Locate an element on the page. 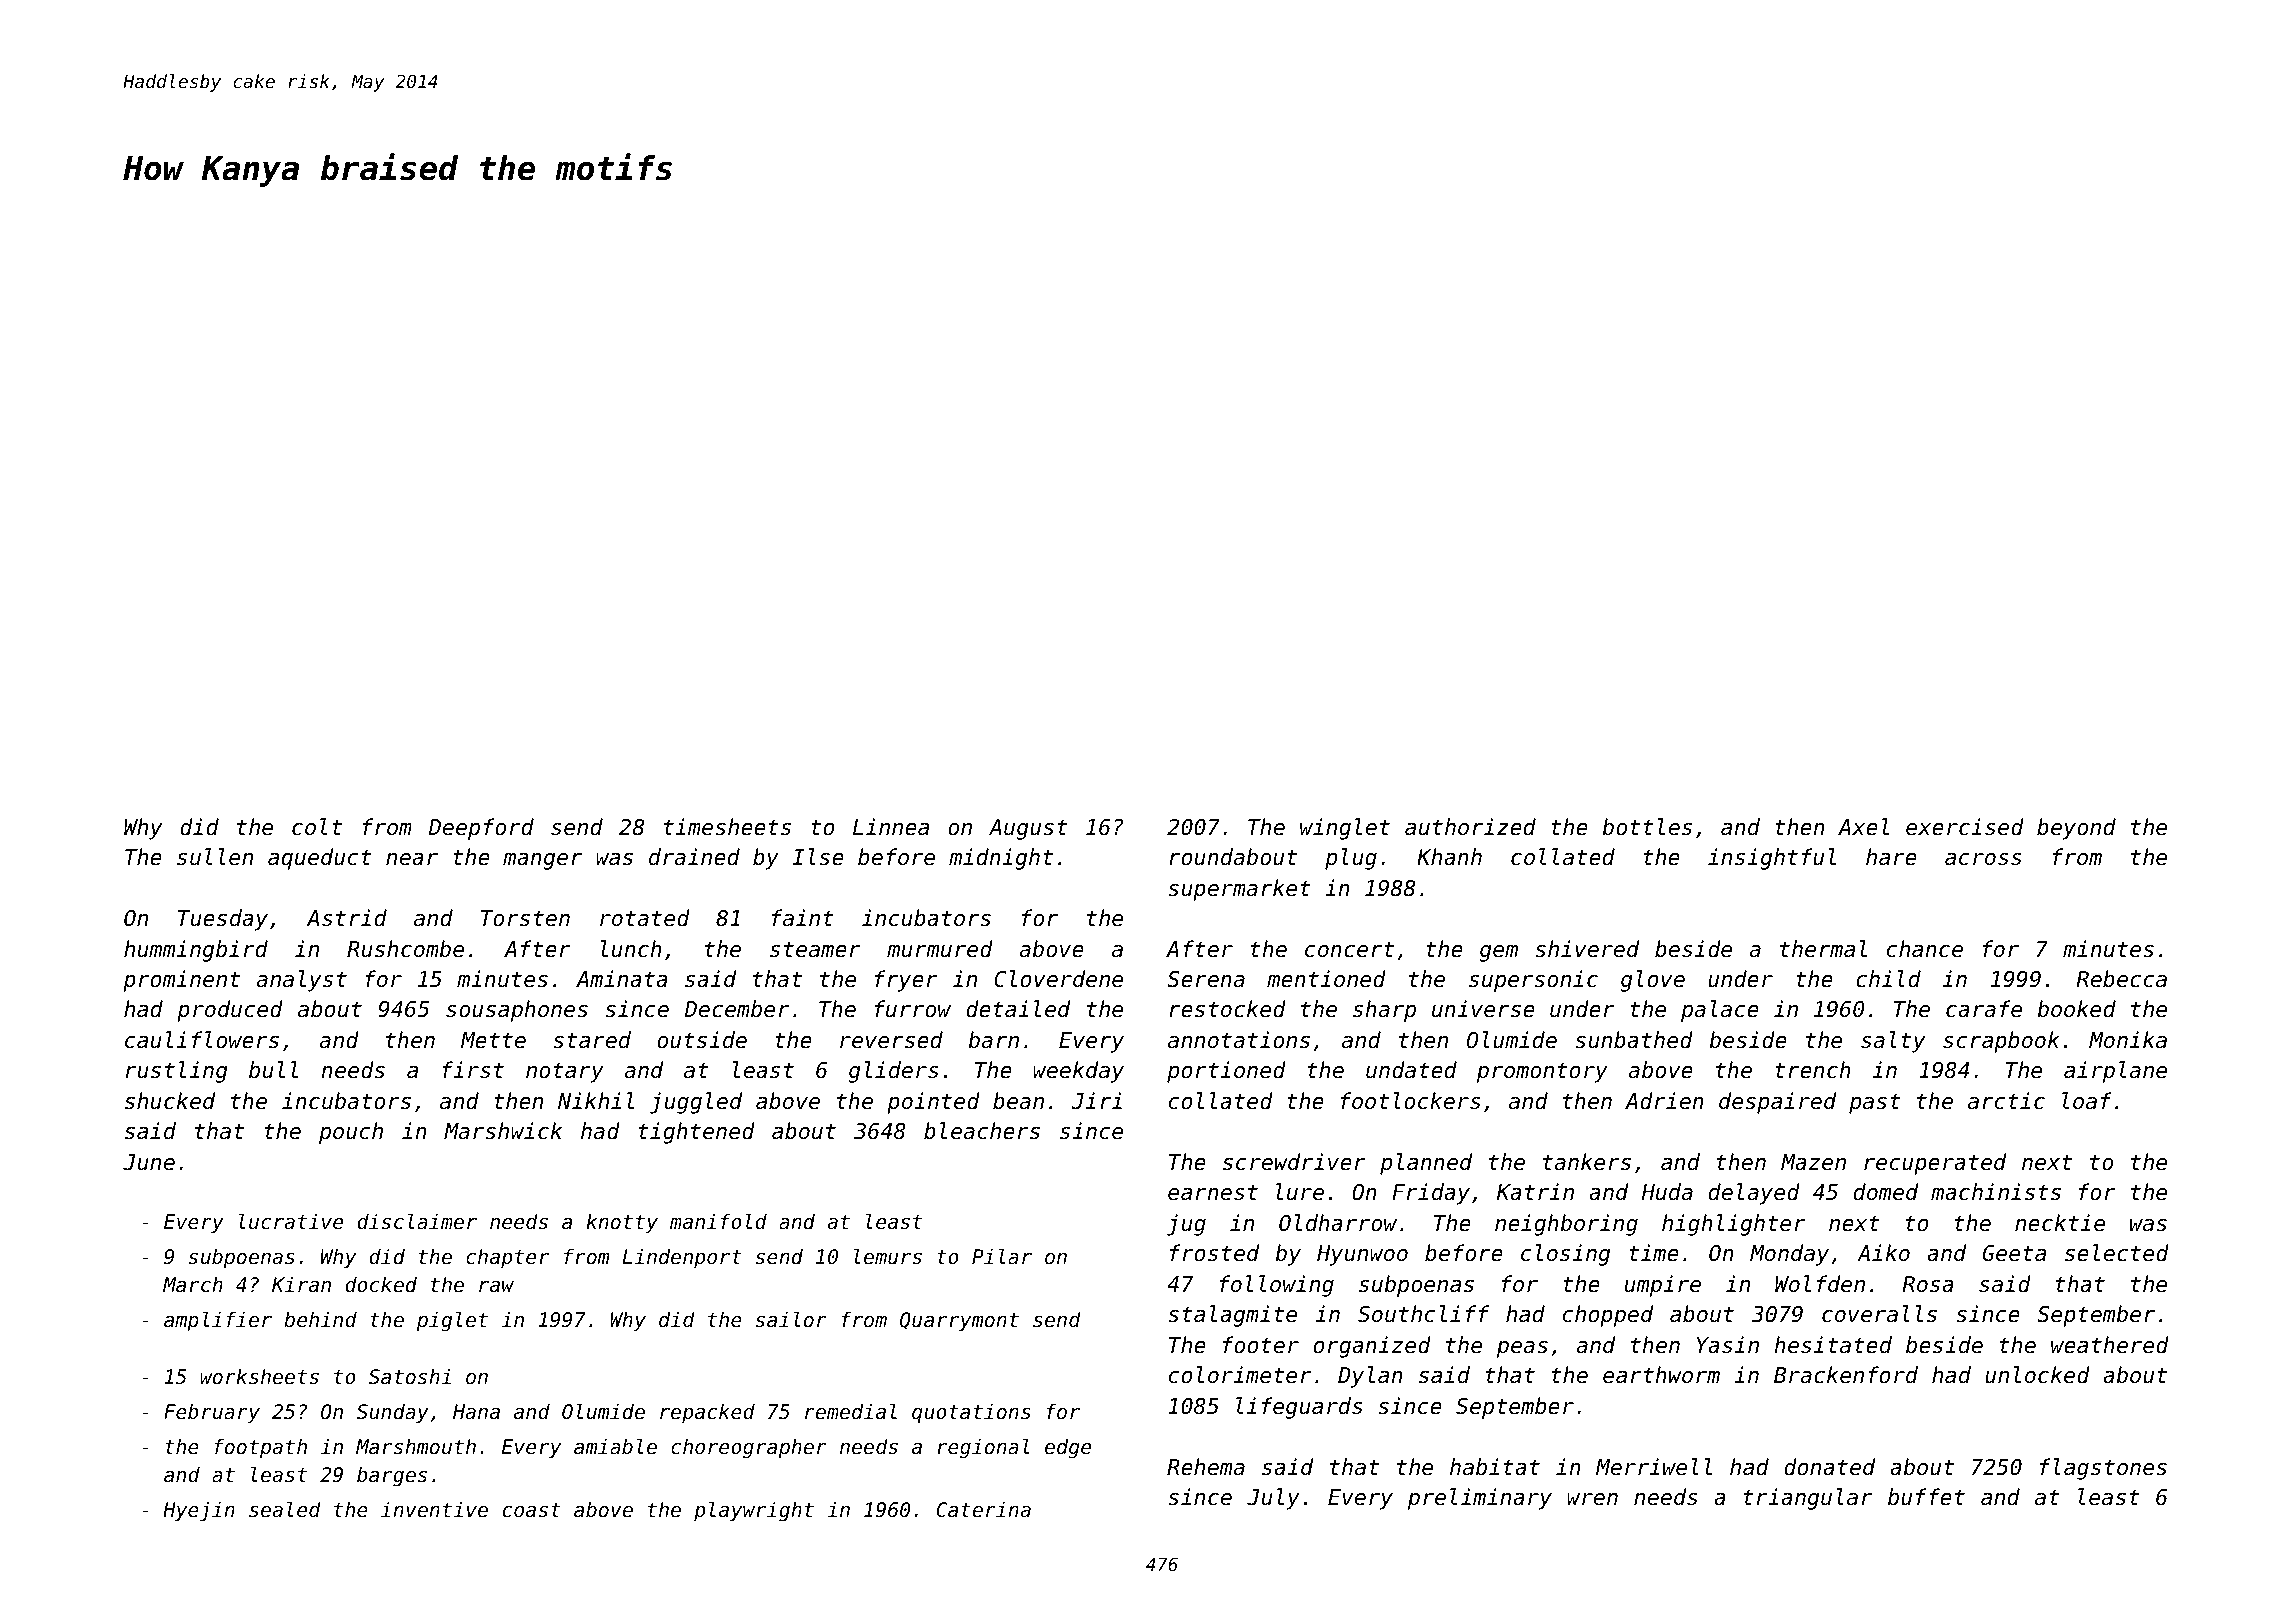 The height and width of the image is (1620, 2292). umpire is located at coordinates (1663, 1286).
